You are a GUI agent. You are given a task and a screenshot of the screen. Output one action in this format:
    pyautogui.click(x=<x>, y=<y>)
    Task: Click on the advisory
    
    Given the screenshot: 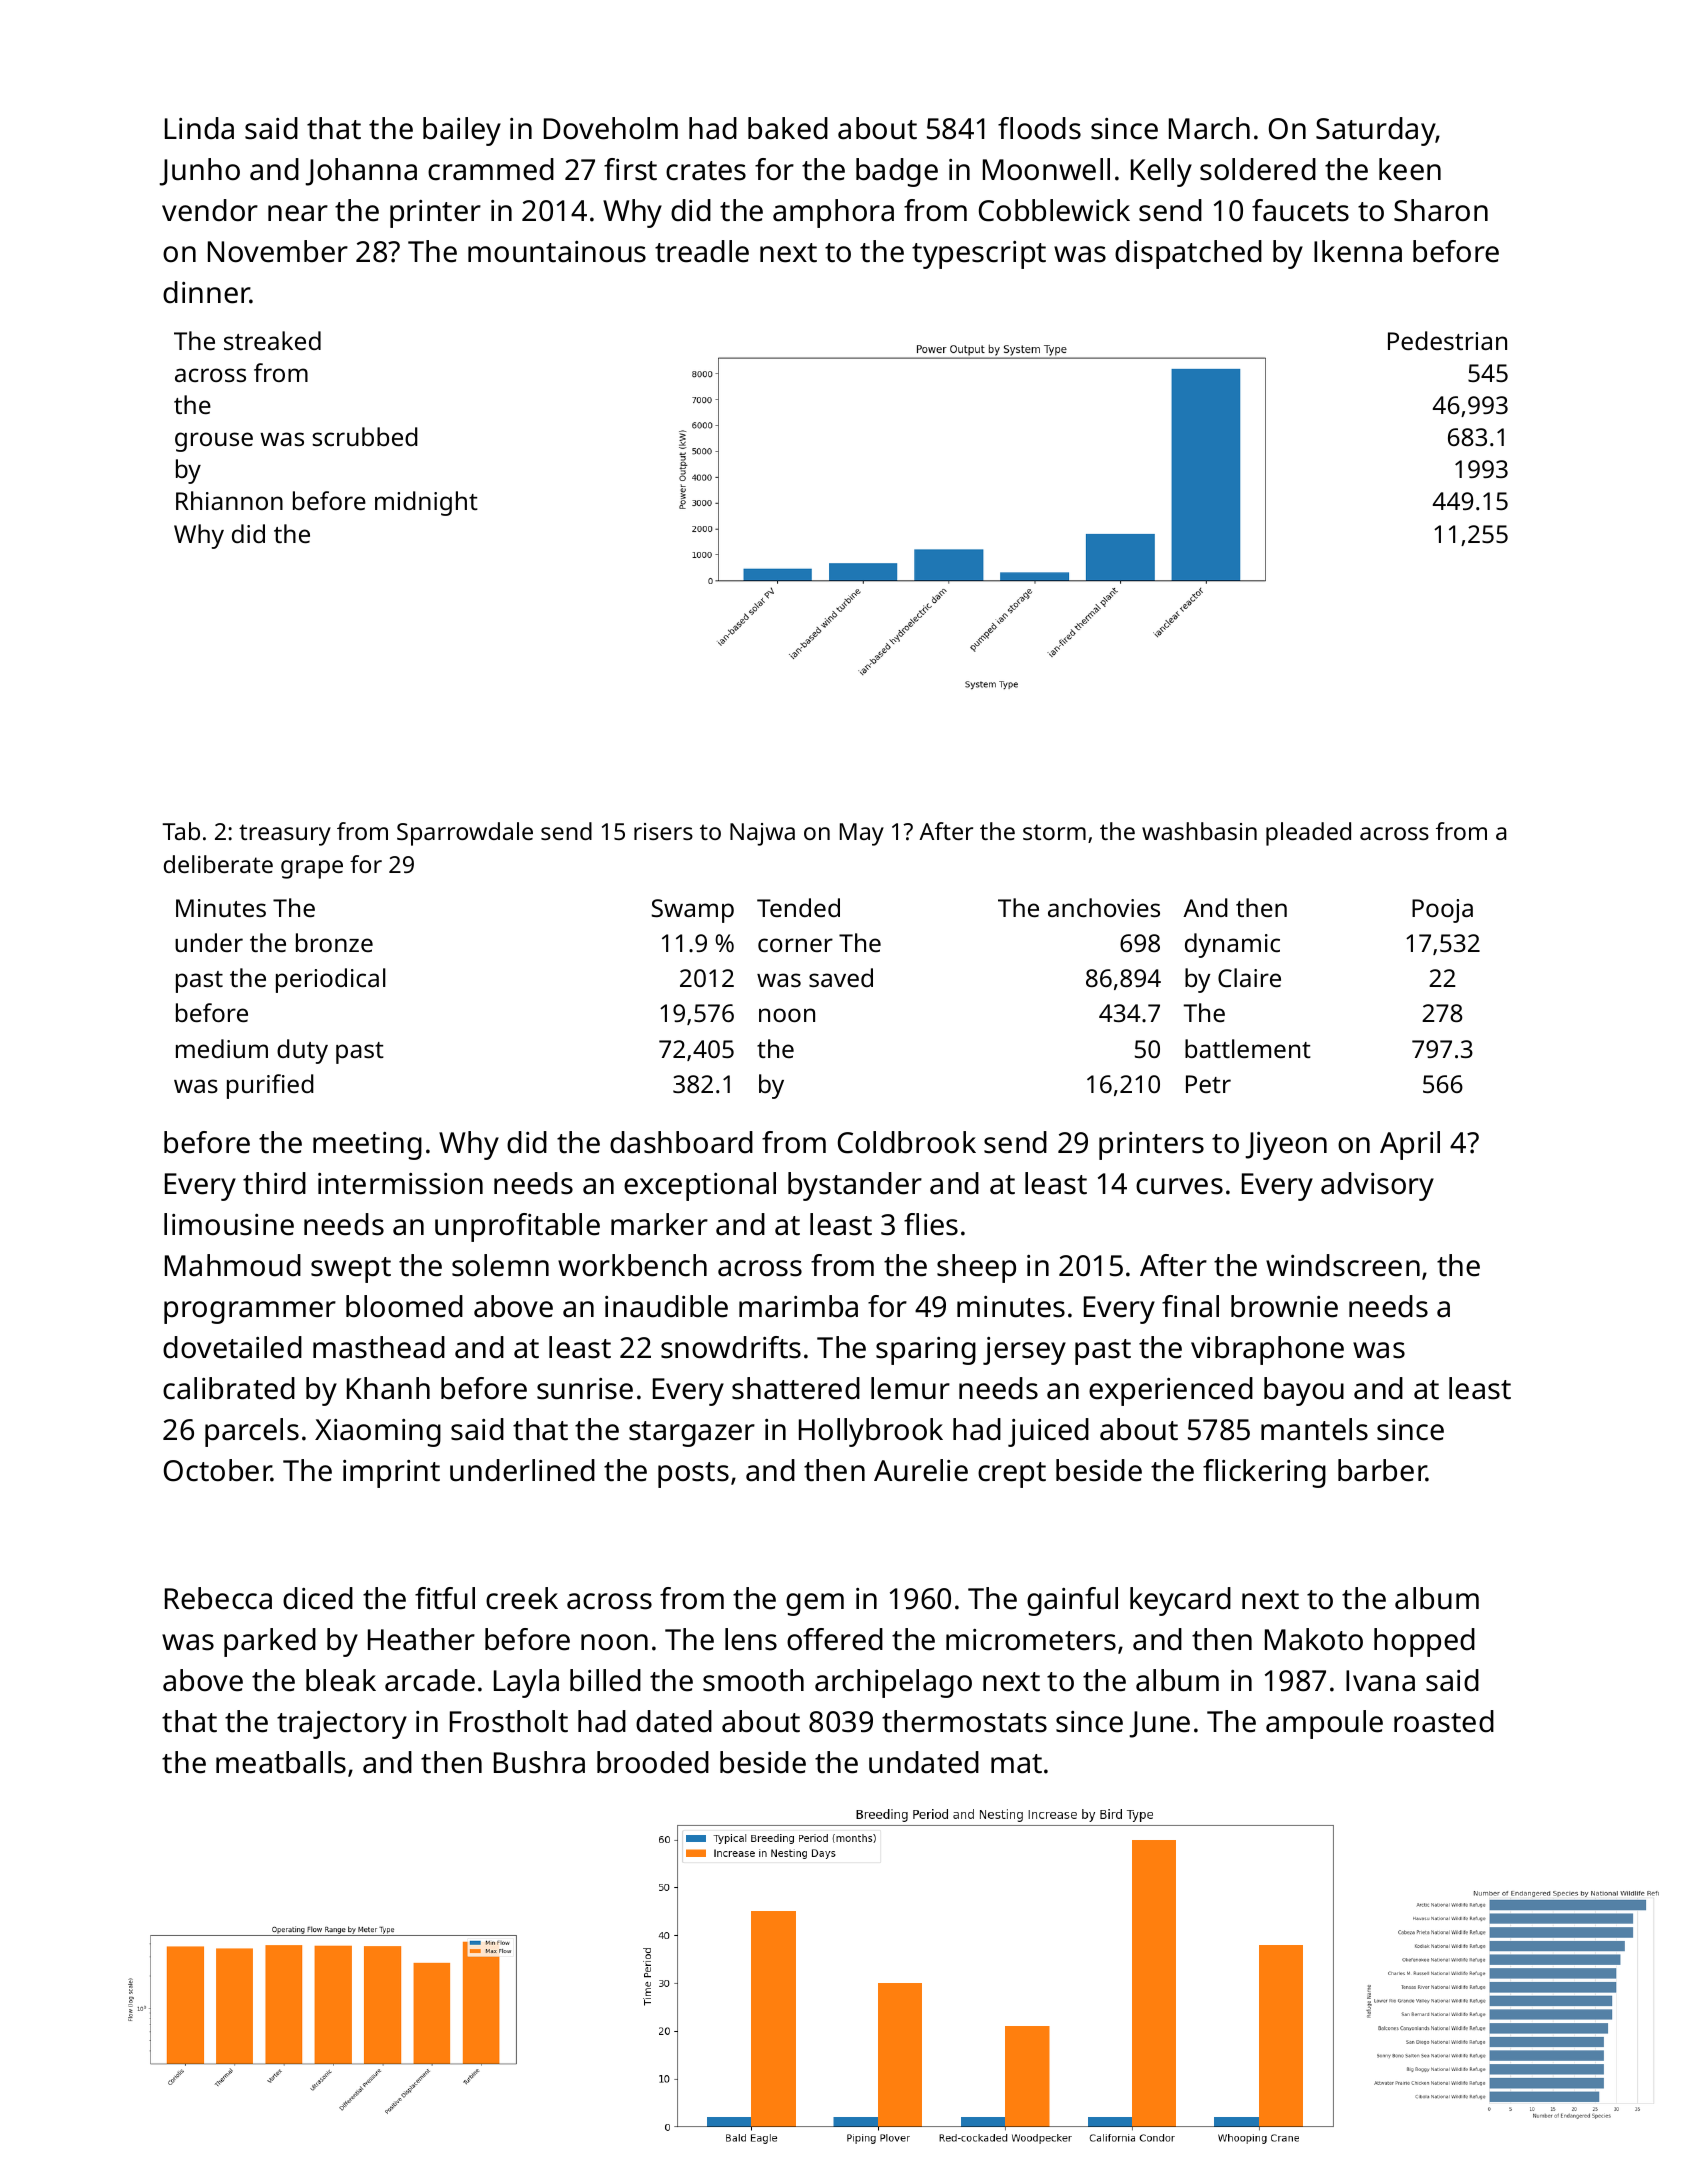 What is the action you would take?
    pyautogui.click(x=1377, y=1186)
